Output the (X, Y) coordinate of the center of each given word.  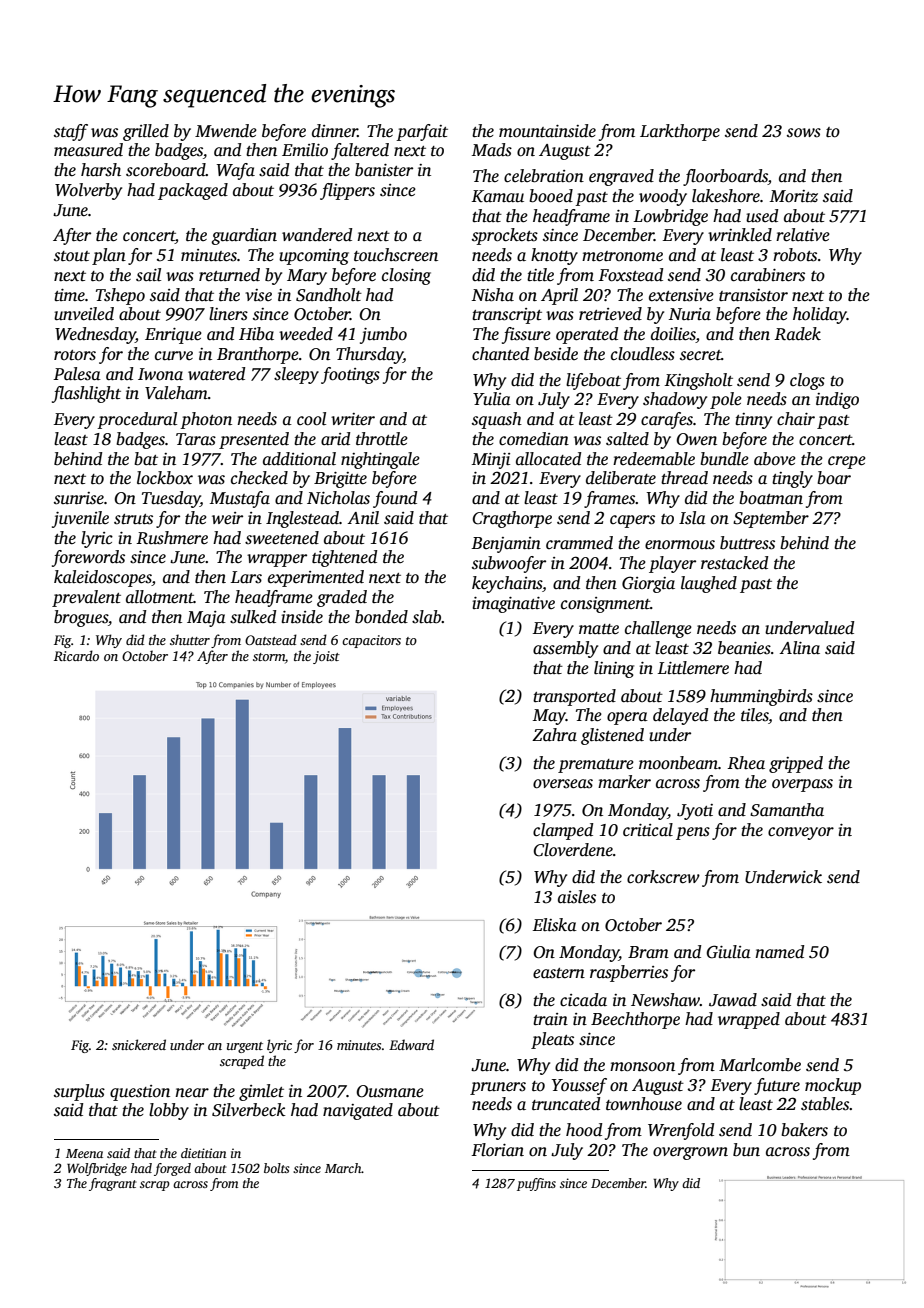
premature (596, 766)
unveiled (84, 314)
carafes (667, 420)
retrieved (610, 314)
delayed (680, 716)
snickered (139, 1044)
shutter (190, 639)
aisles (577, 897)
